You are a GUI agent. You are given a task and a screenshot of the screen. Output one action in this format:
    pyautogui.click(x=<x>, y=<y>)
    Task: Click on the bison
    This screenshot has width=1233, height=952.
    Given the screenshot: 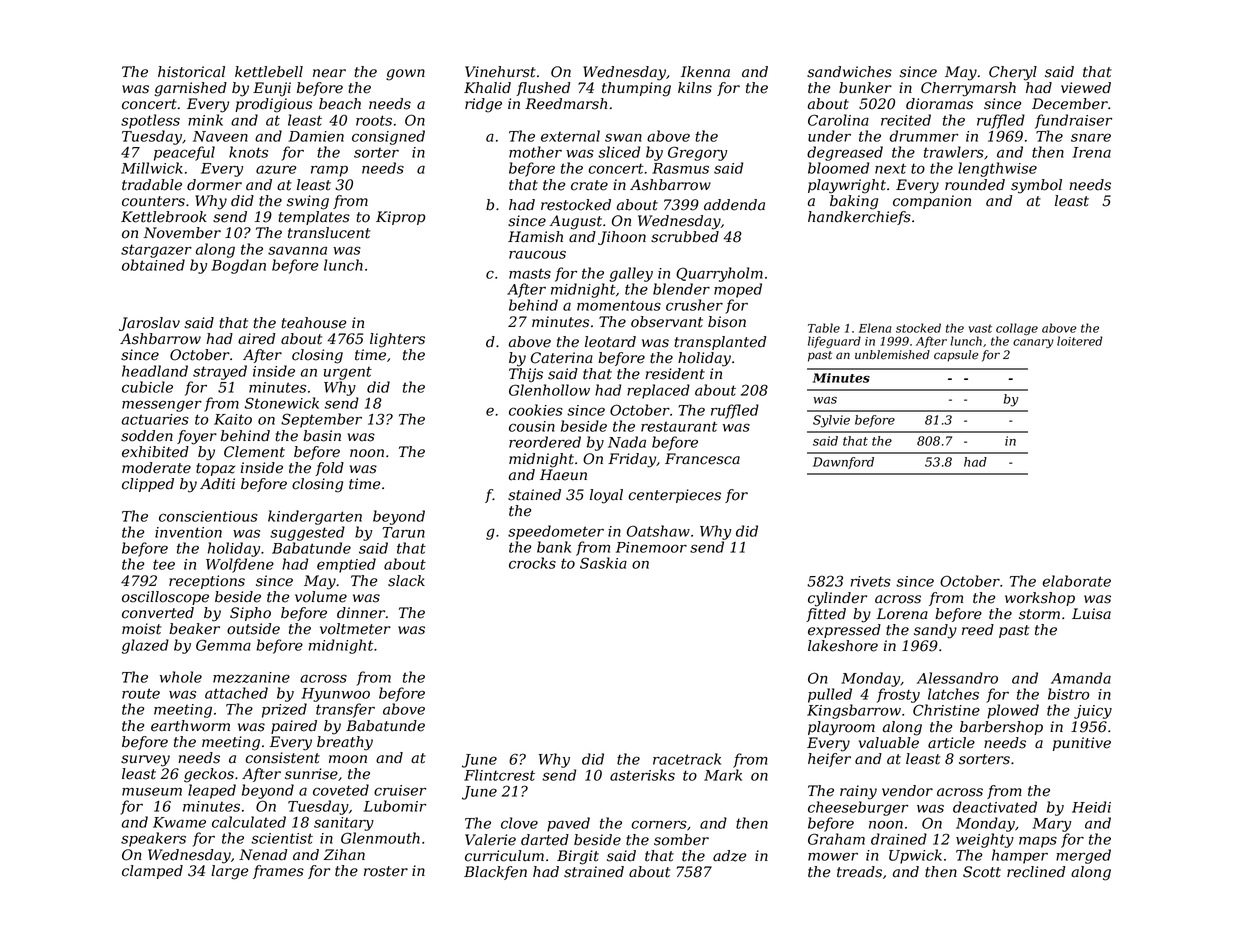 What is the action you would take?
    pyautogui.click(x=727, y=322)
